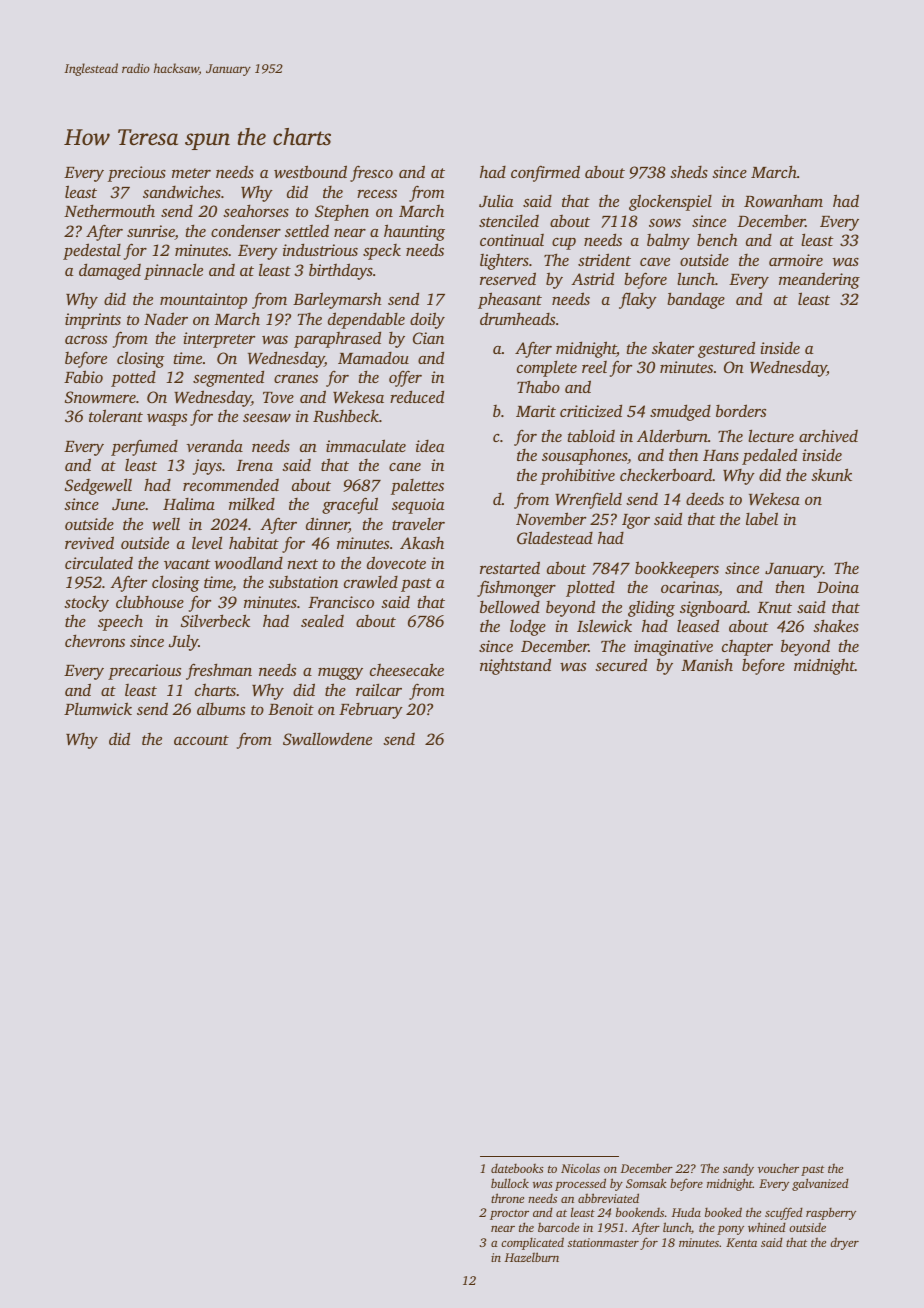 The image size is (924, 1308). What do you see at coordinates (515, 666) in the screenshot?
I see `nightstand` at bounding box center [515, 666].
